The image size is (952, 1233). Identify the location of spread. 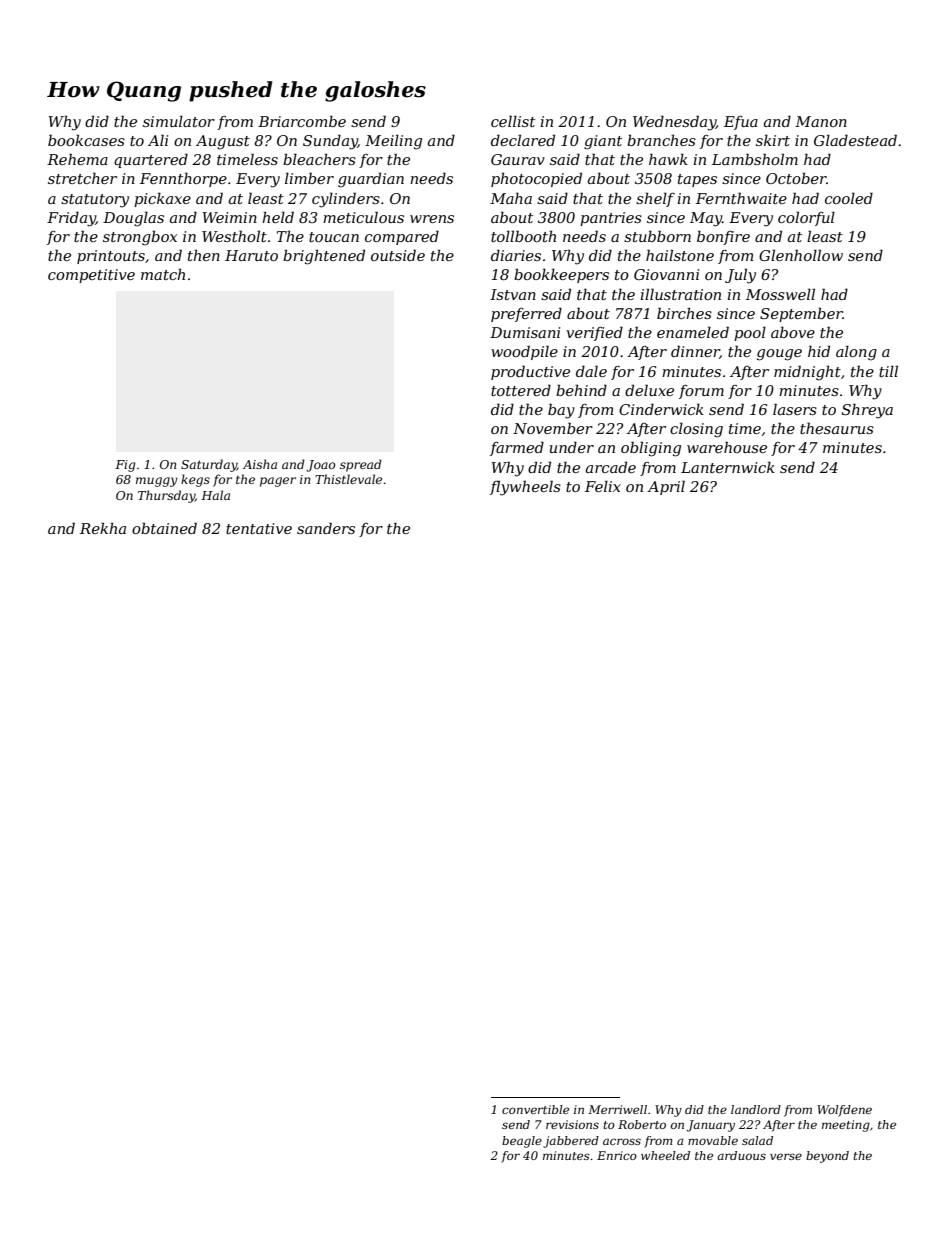
(361, 465).
